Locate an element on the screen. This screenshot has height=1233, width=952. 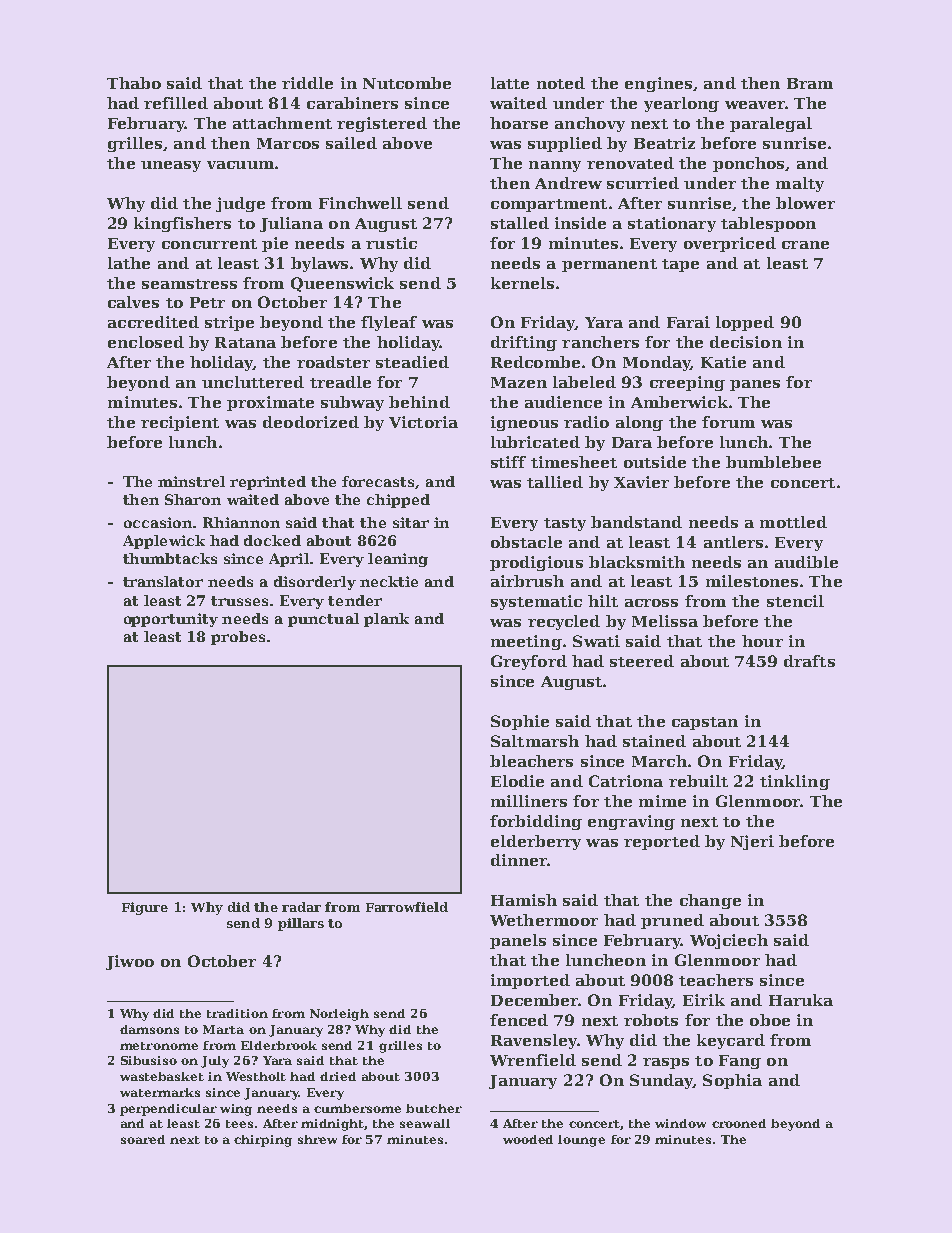
Elodie is located at coordinates (517, 781).
